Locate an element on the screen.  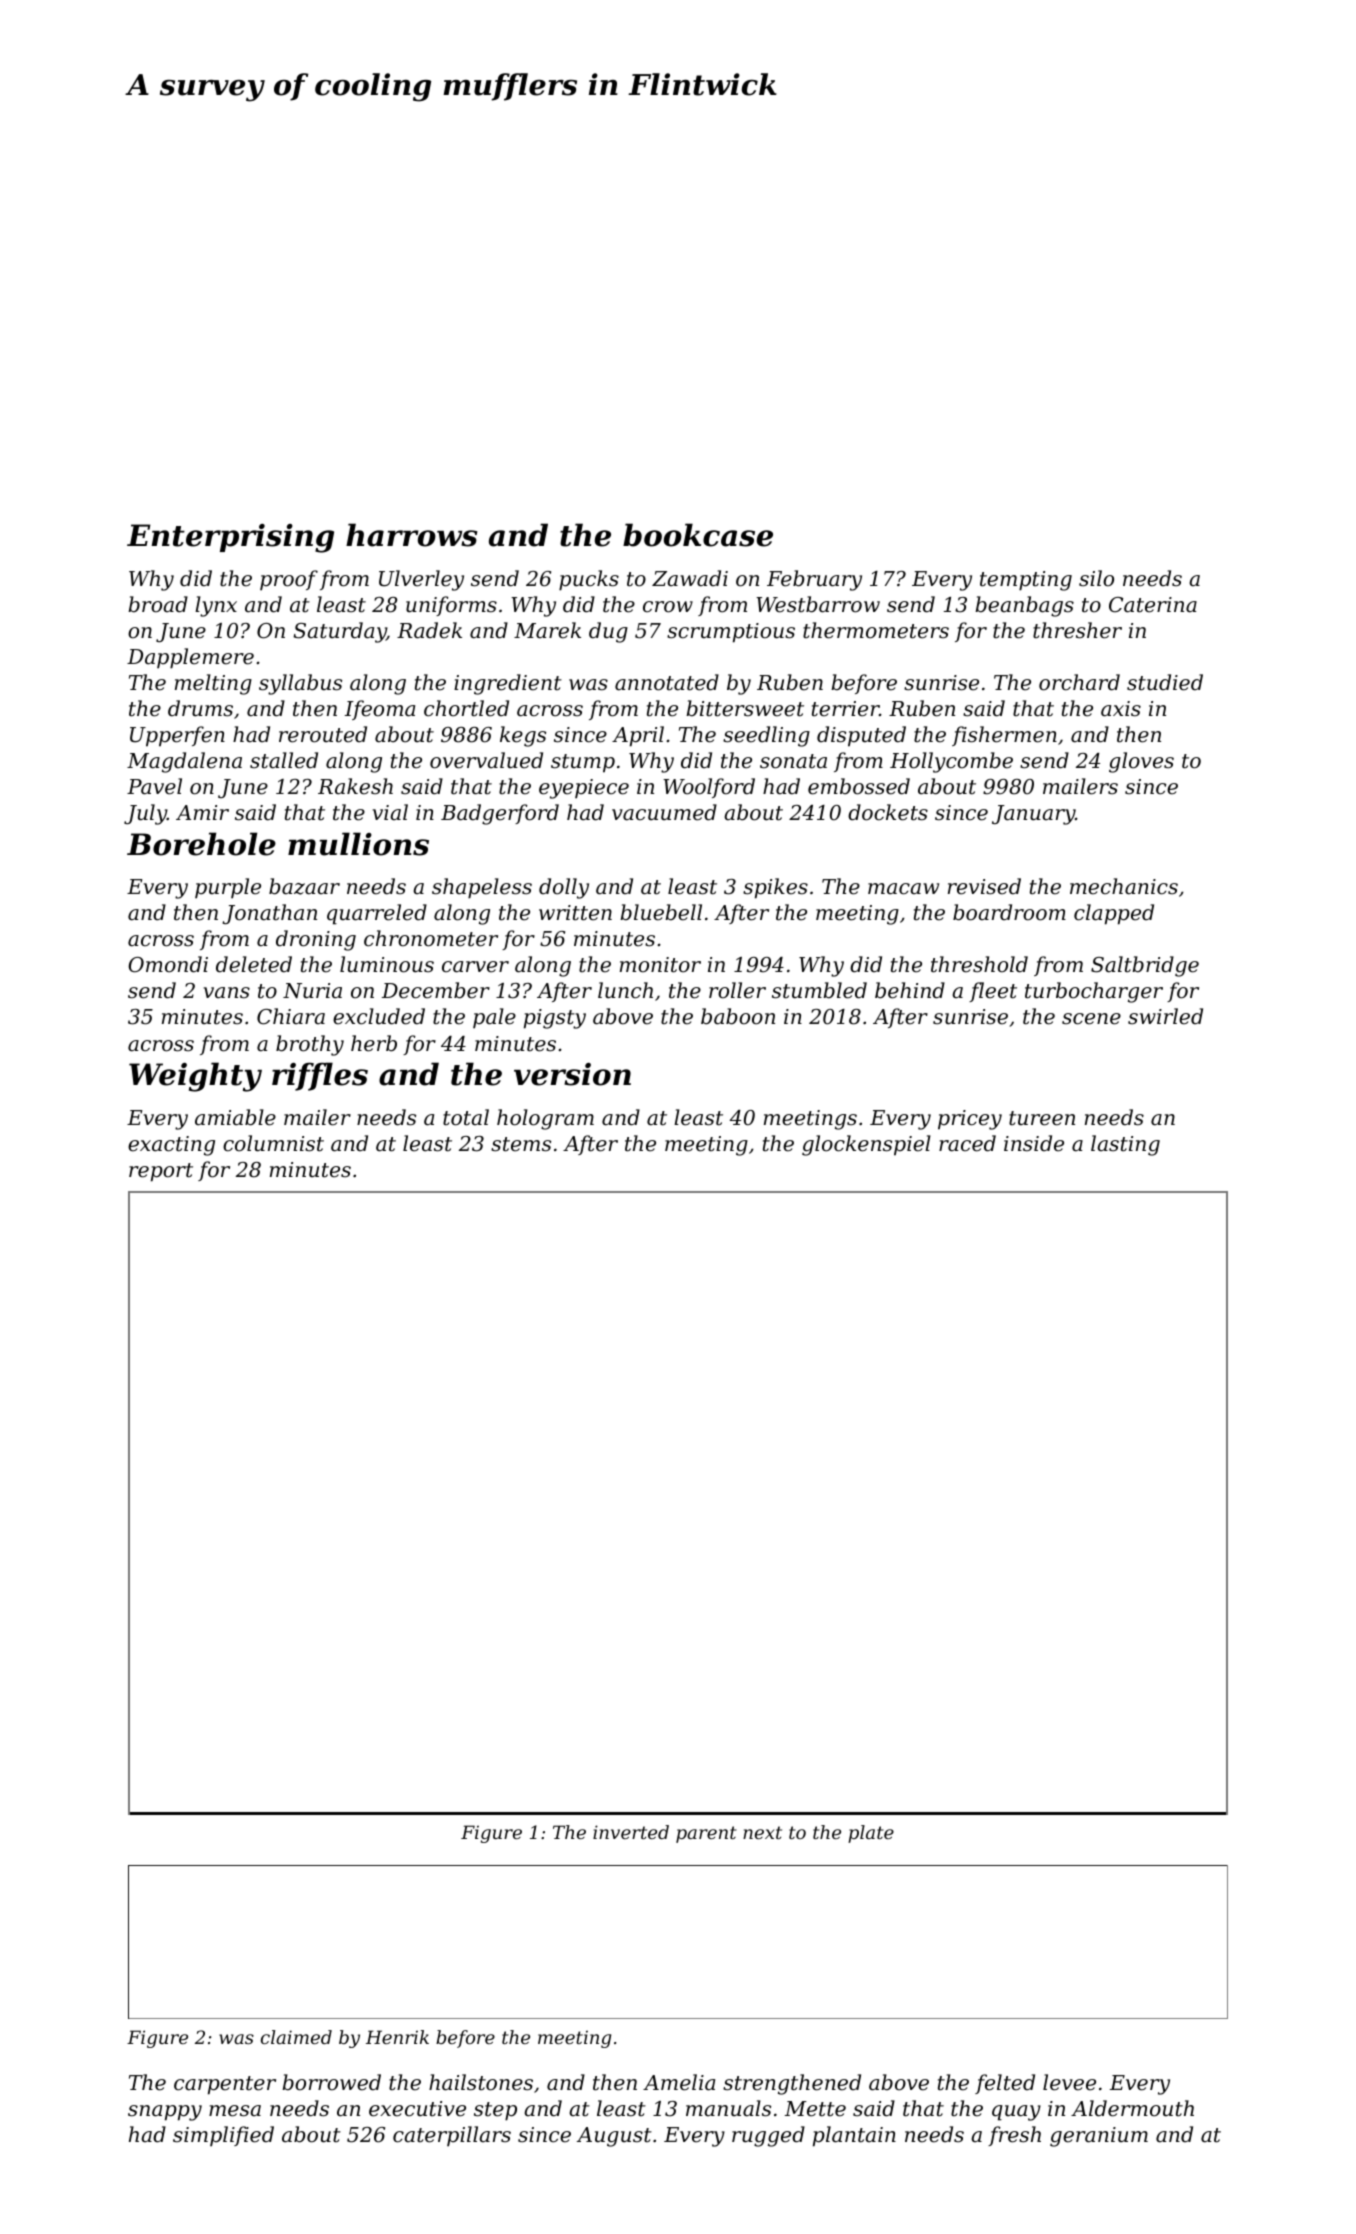
Saturday is located at coordinates (339, 632).
